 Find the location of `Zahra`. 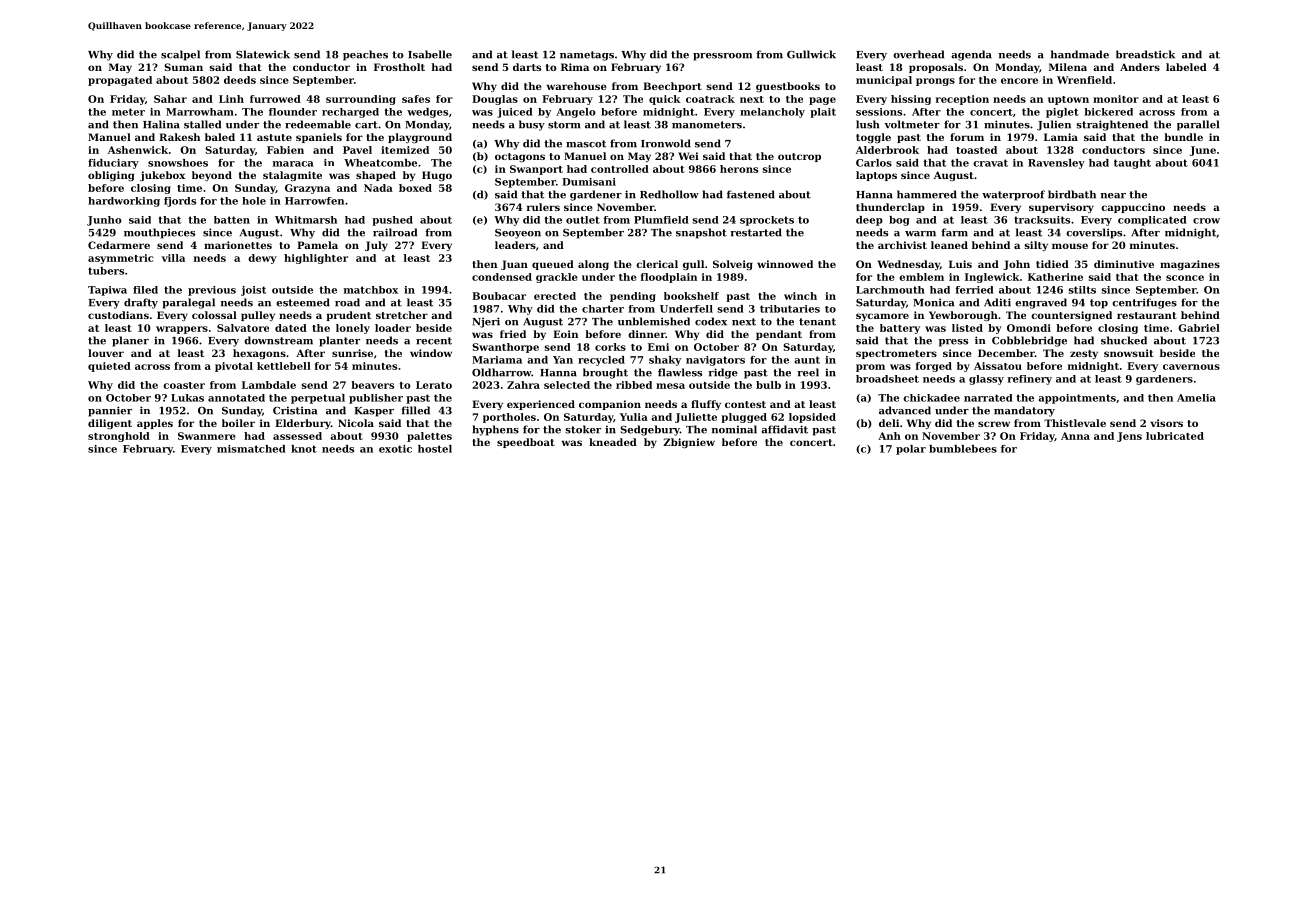

Zahra is located at coordinates (523, 385).
